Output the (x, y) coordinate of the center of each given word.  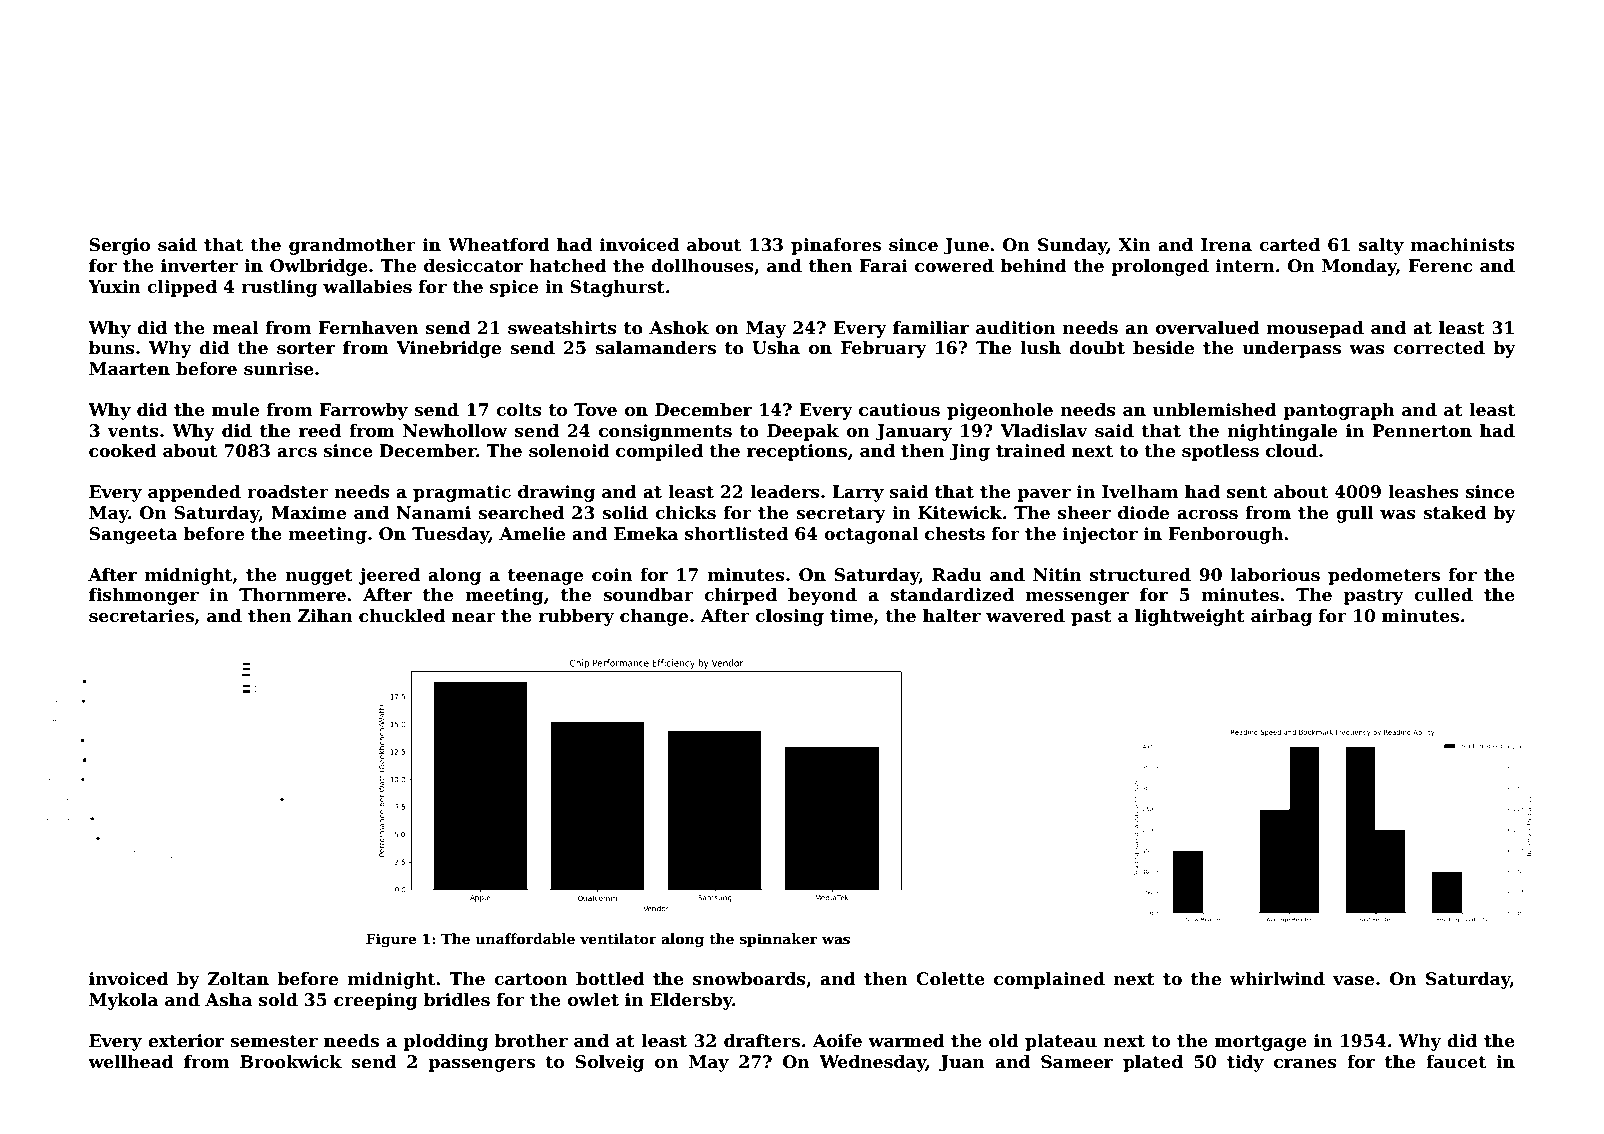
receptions (797, 452)
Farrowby (363, 411)
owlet (593, 1000)
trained (1031, 451)
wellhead (131, 1062)
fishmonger (144, 596)
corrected (1439, 348)
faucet (1456, 1062)
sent (1247, 492)
